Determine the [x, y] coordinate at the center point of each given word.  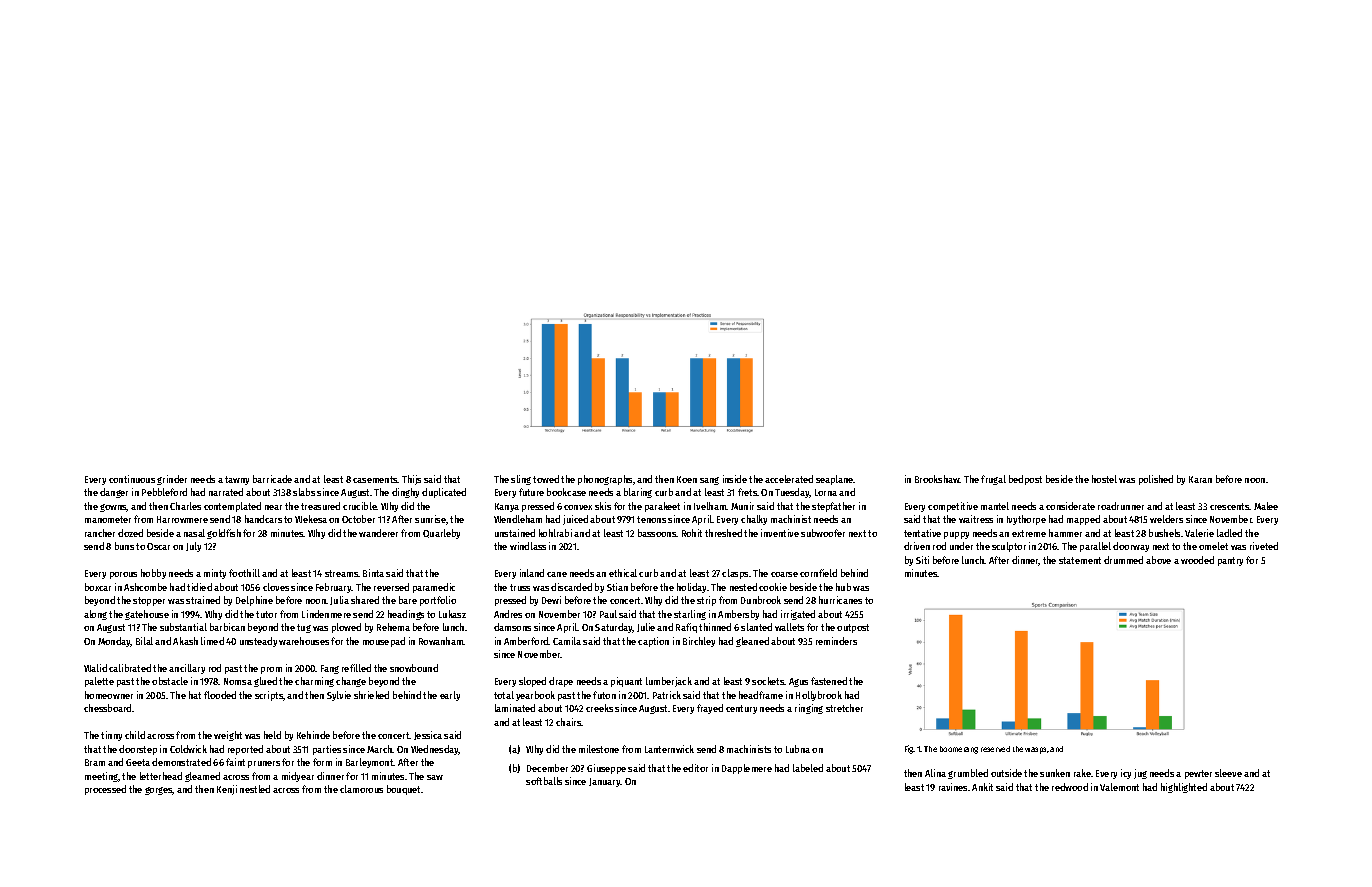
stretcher [844, 708]
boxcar [98, 587]
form [322, 762]
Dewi [551, 600]
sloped [532, 682]
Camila [567, 641]
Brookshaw [937, 479]
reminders [836, 641]
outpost [853, 628]
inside [735, 479]
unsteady [258, 642]
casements [375, 479]
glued [265, 682]
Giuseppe [606, 769]
